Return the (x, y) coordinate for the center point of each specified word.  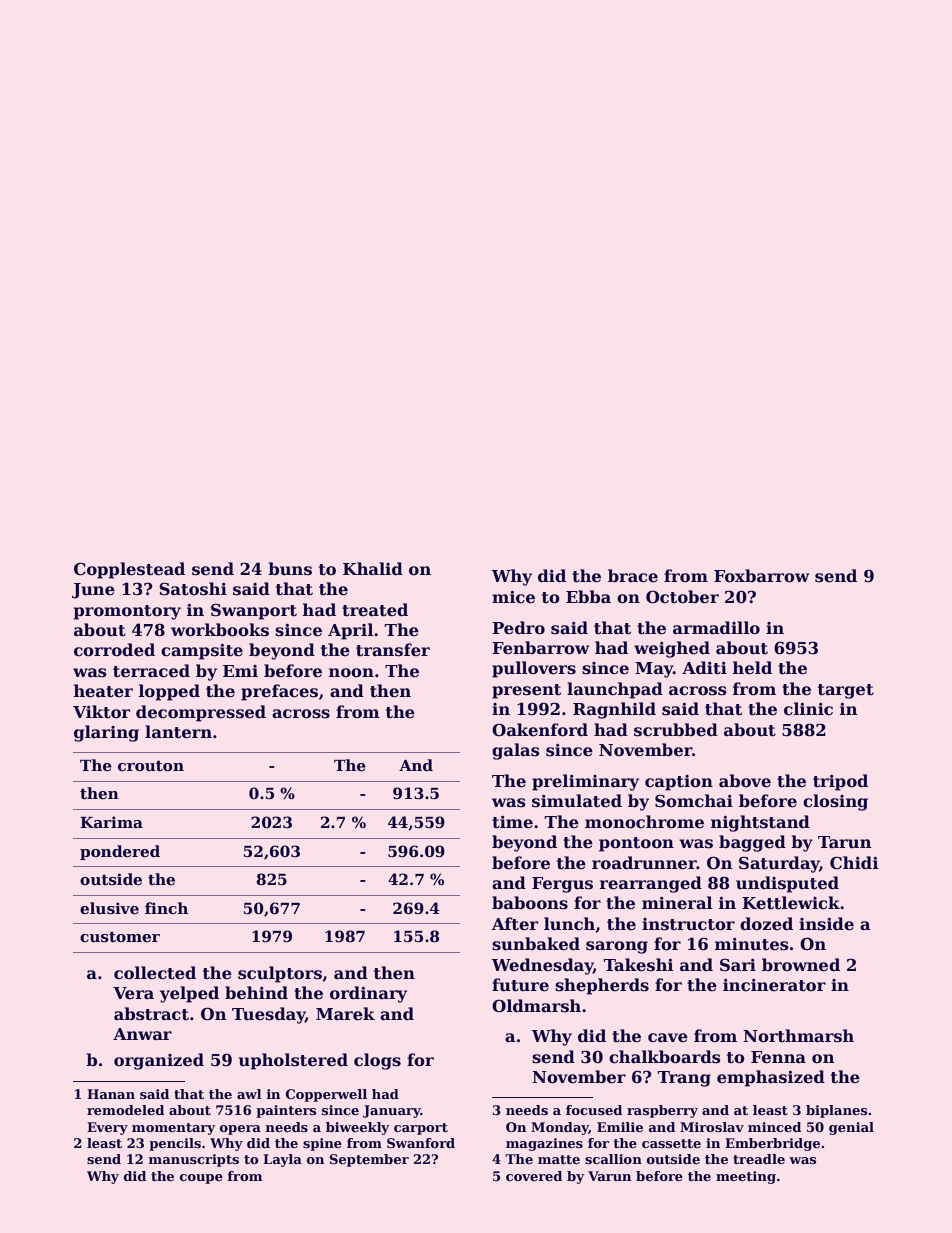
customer (120, 937)
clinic (808, 709)
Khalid (373, 568)
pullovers (534, 669)
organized (159, 1061)
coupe (201, 1179)
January (392, 1111)
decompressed (201, 713)
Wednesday (542, 966)
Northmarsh (798, 1036)
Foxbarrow (762, 576)
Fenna (778, 1057)
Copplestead (129, 570)
